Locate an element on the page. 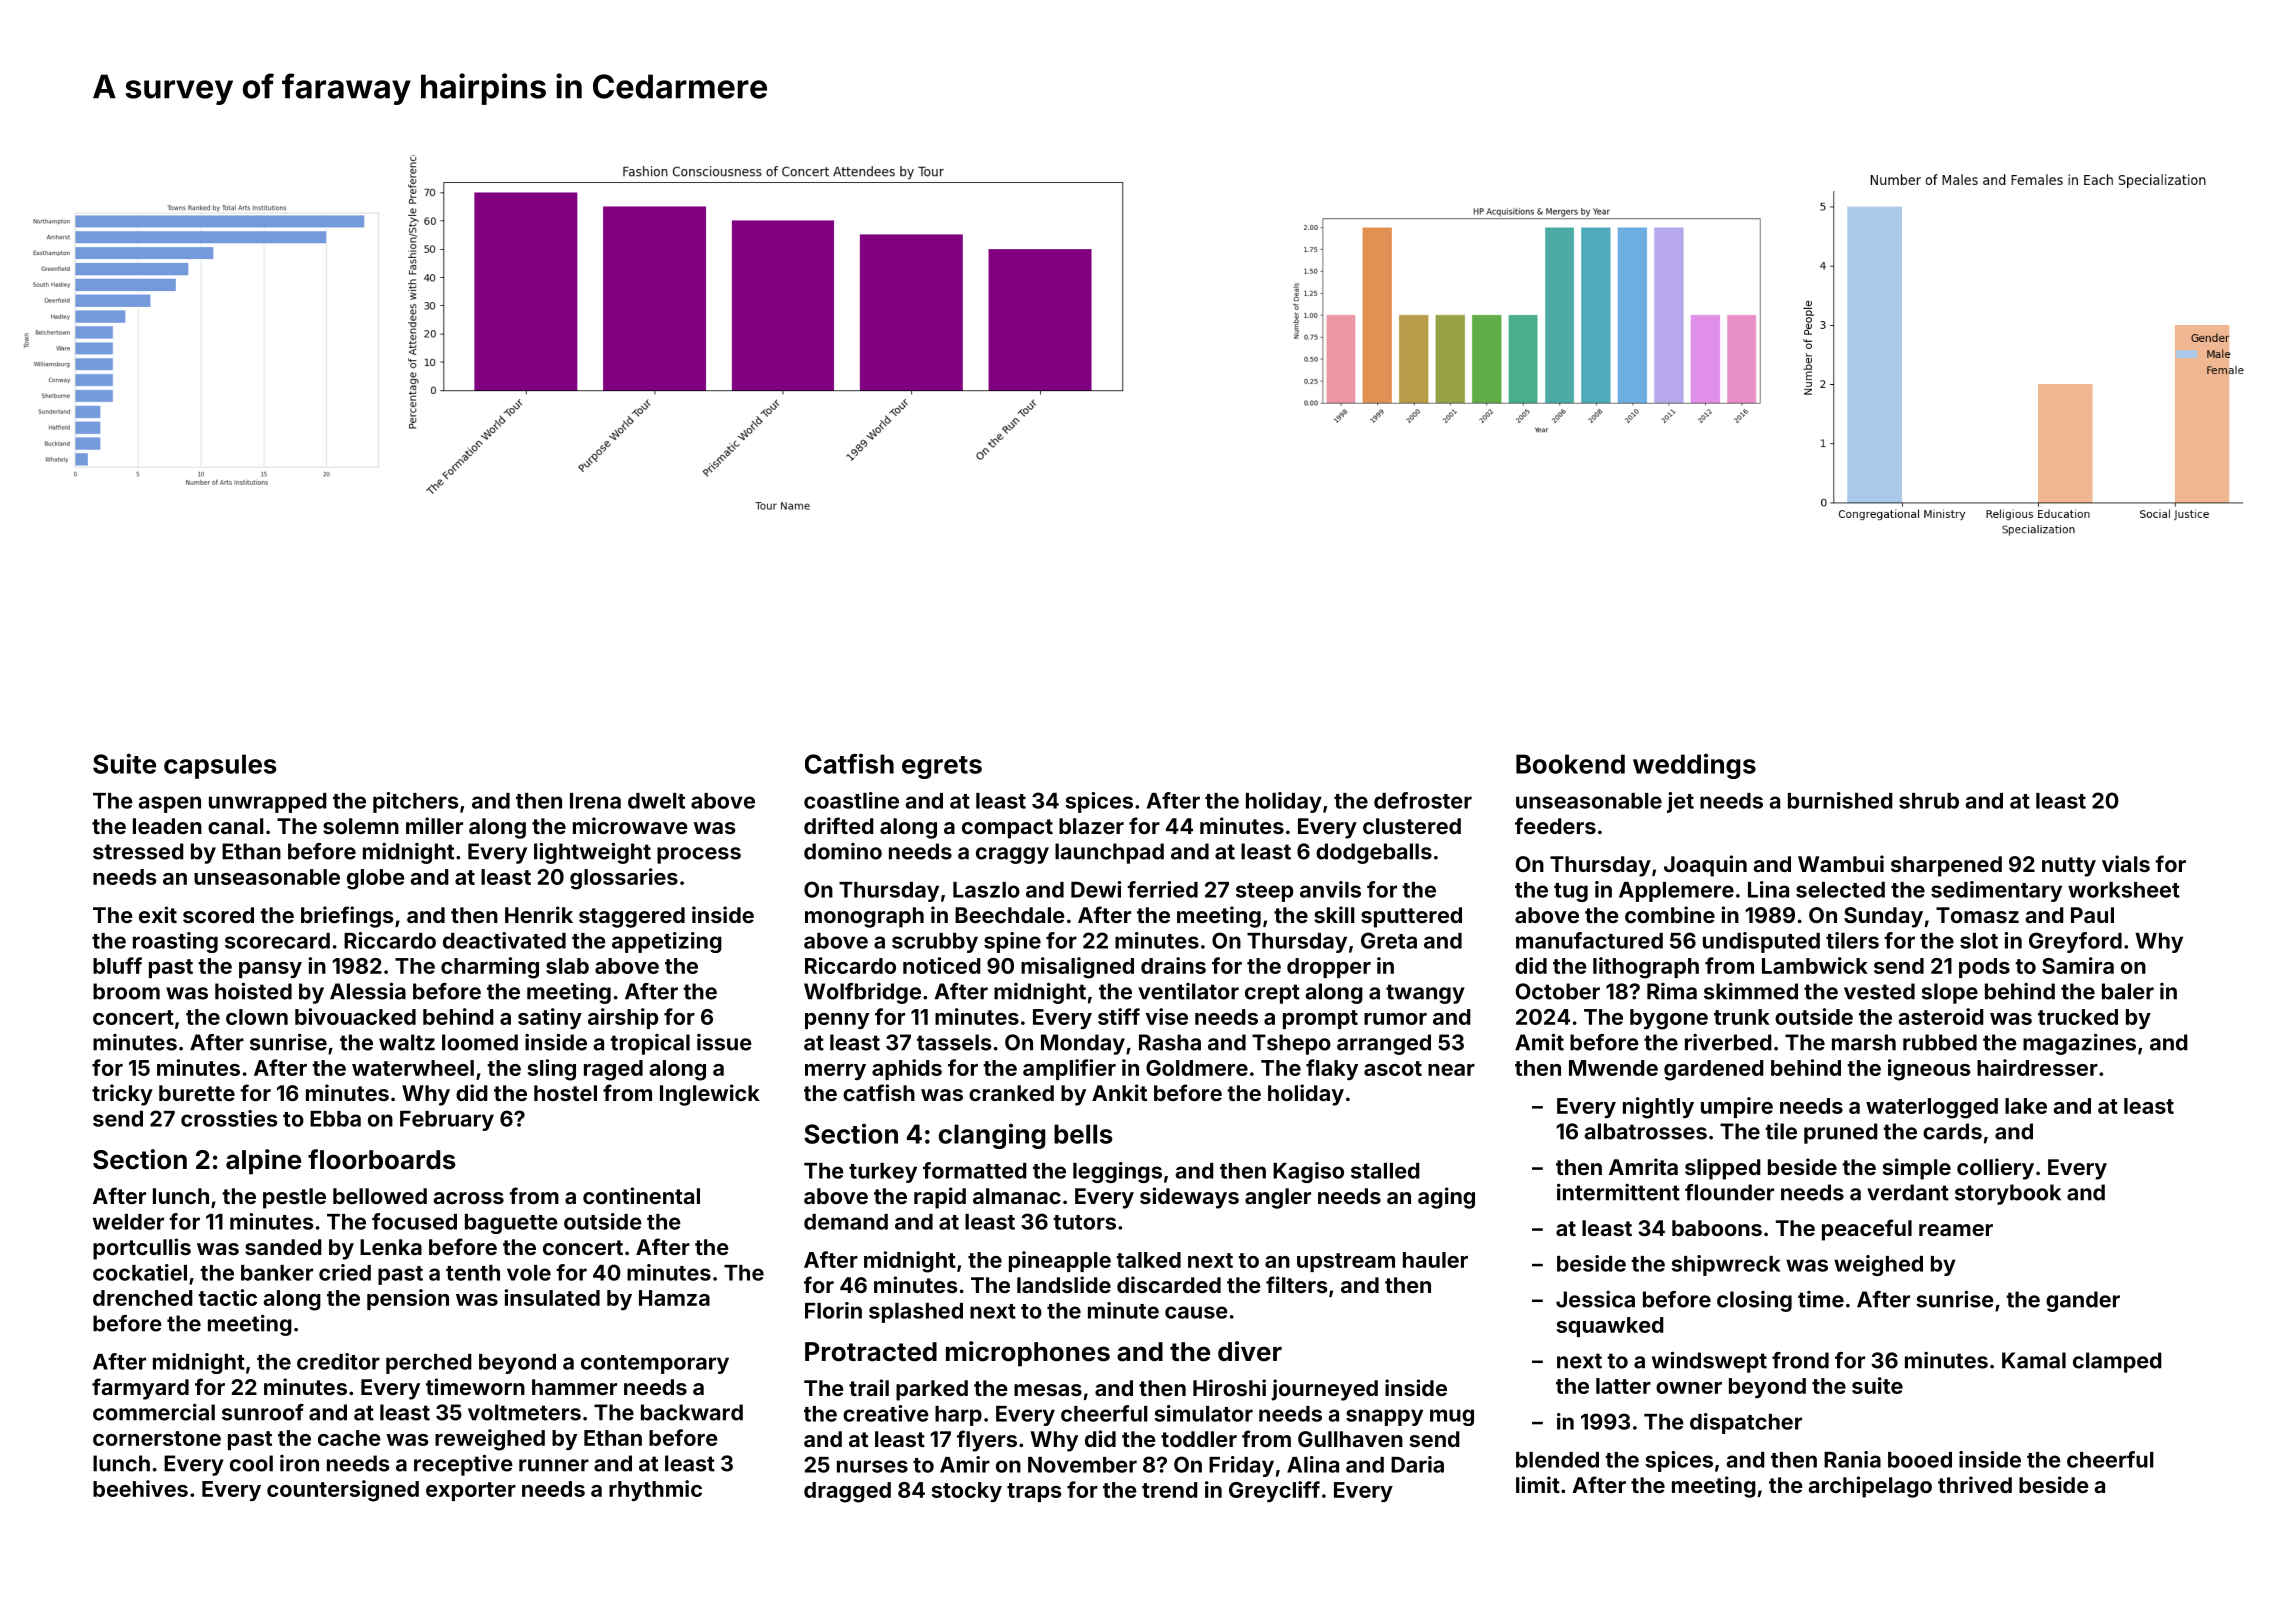  shrub is located at coordinates (1929, 801).
